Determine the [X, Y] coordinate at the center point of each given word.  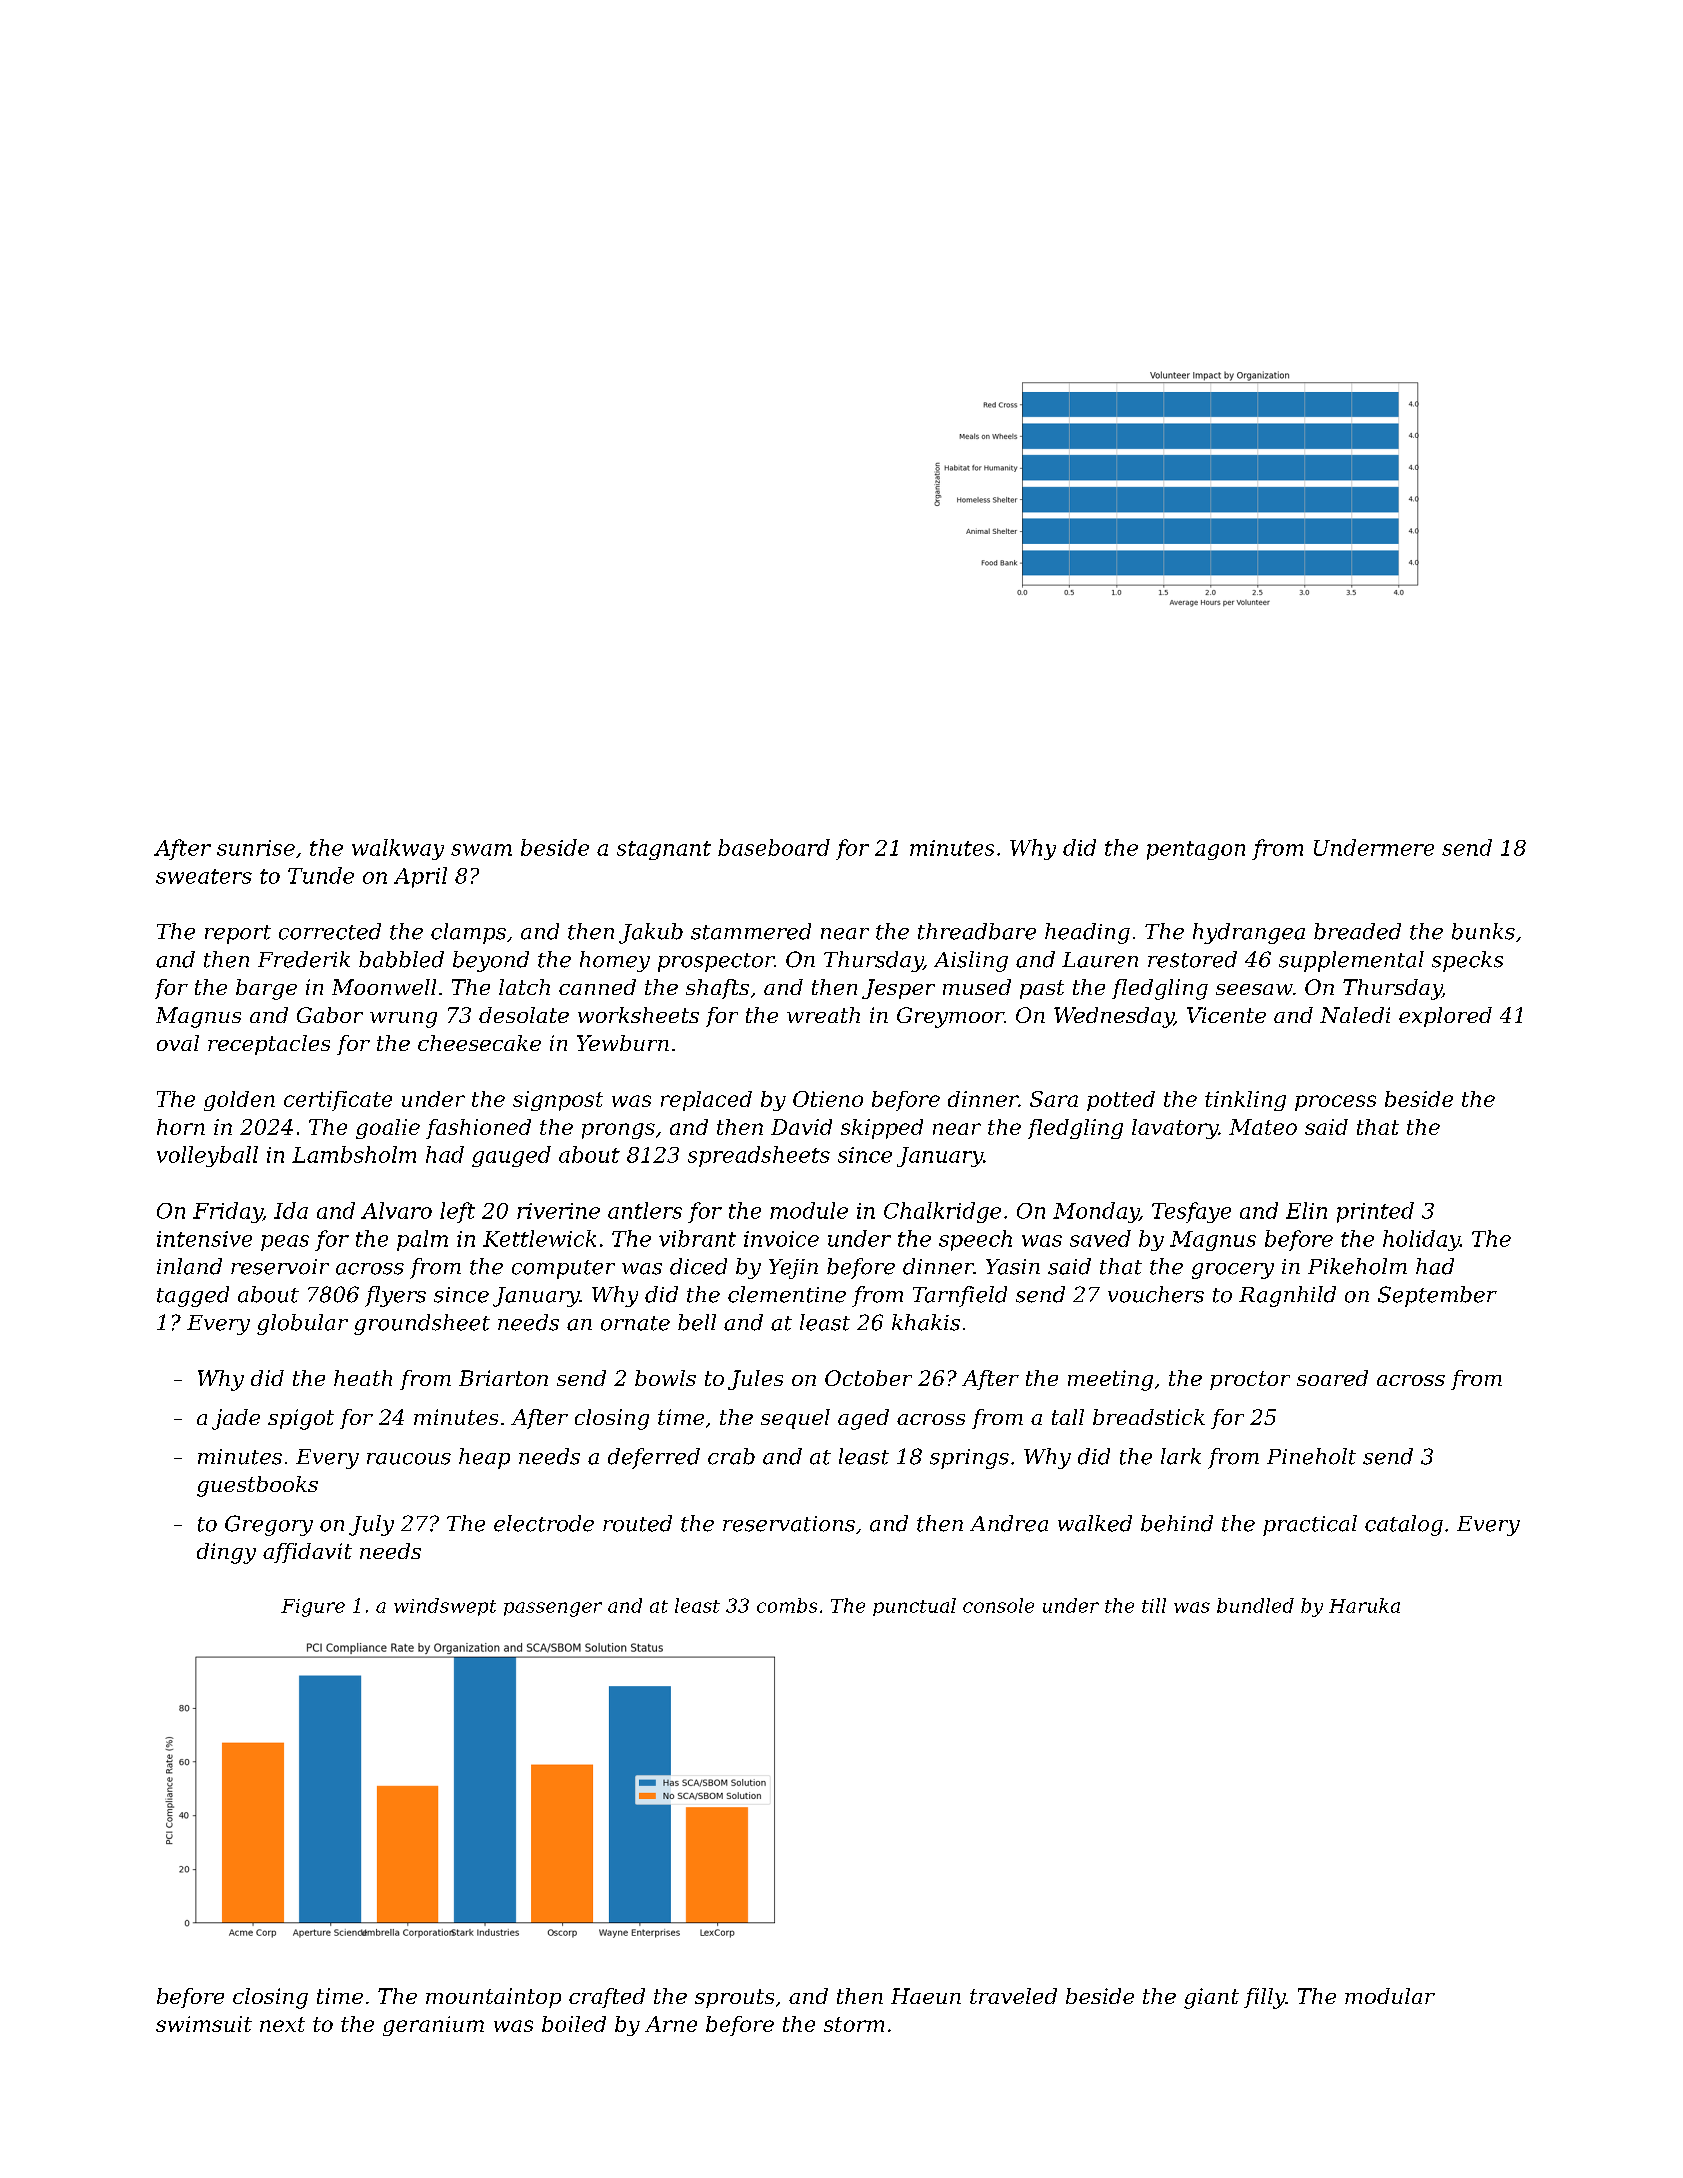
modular [1390, 1996]
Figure [313, 1608]
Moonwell [384, 987]
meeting [1110, 1380]
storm [854, 2024]
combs [787, 1605]
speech [975, 1240]
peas [285, 1243]
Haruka [1364, 1605]
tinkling [1245, 1101]
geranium [433, 2026]
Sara [1054, 1099]
